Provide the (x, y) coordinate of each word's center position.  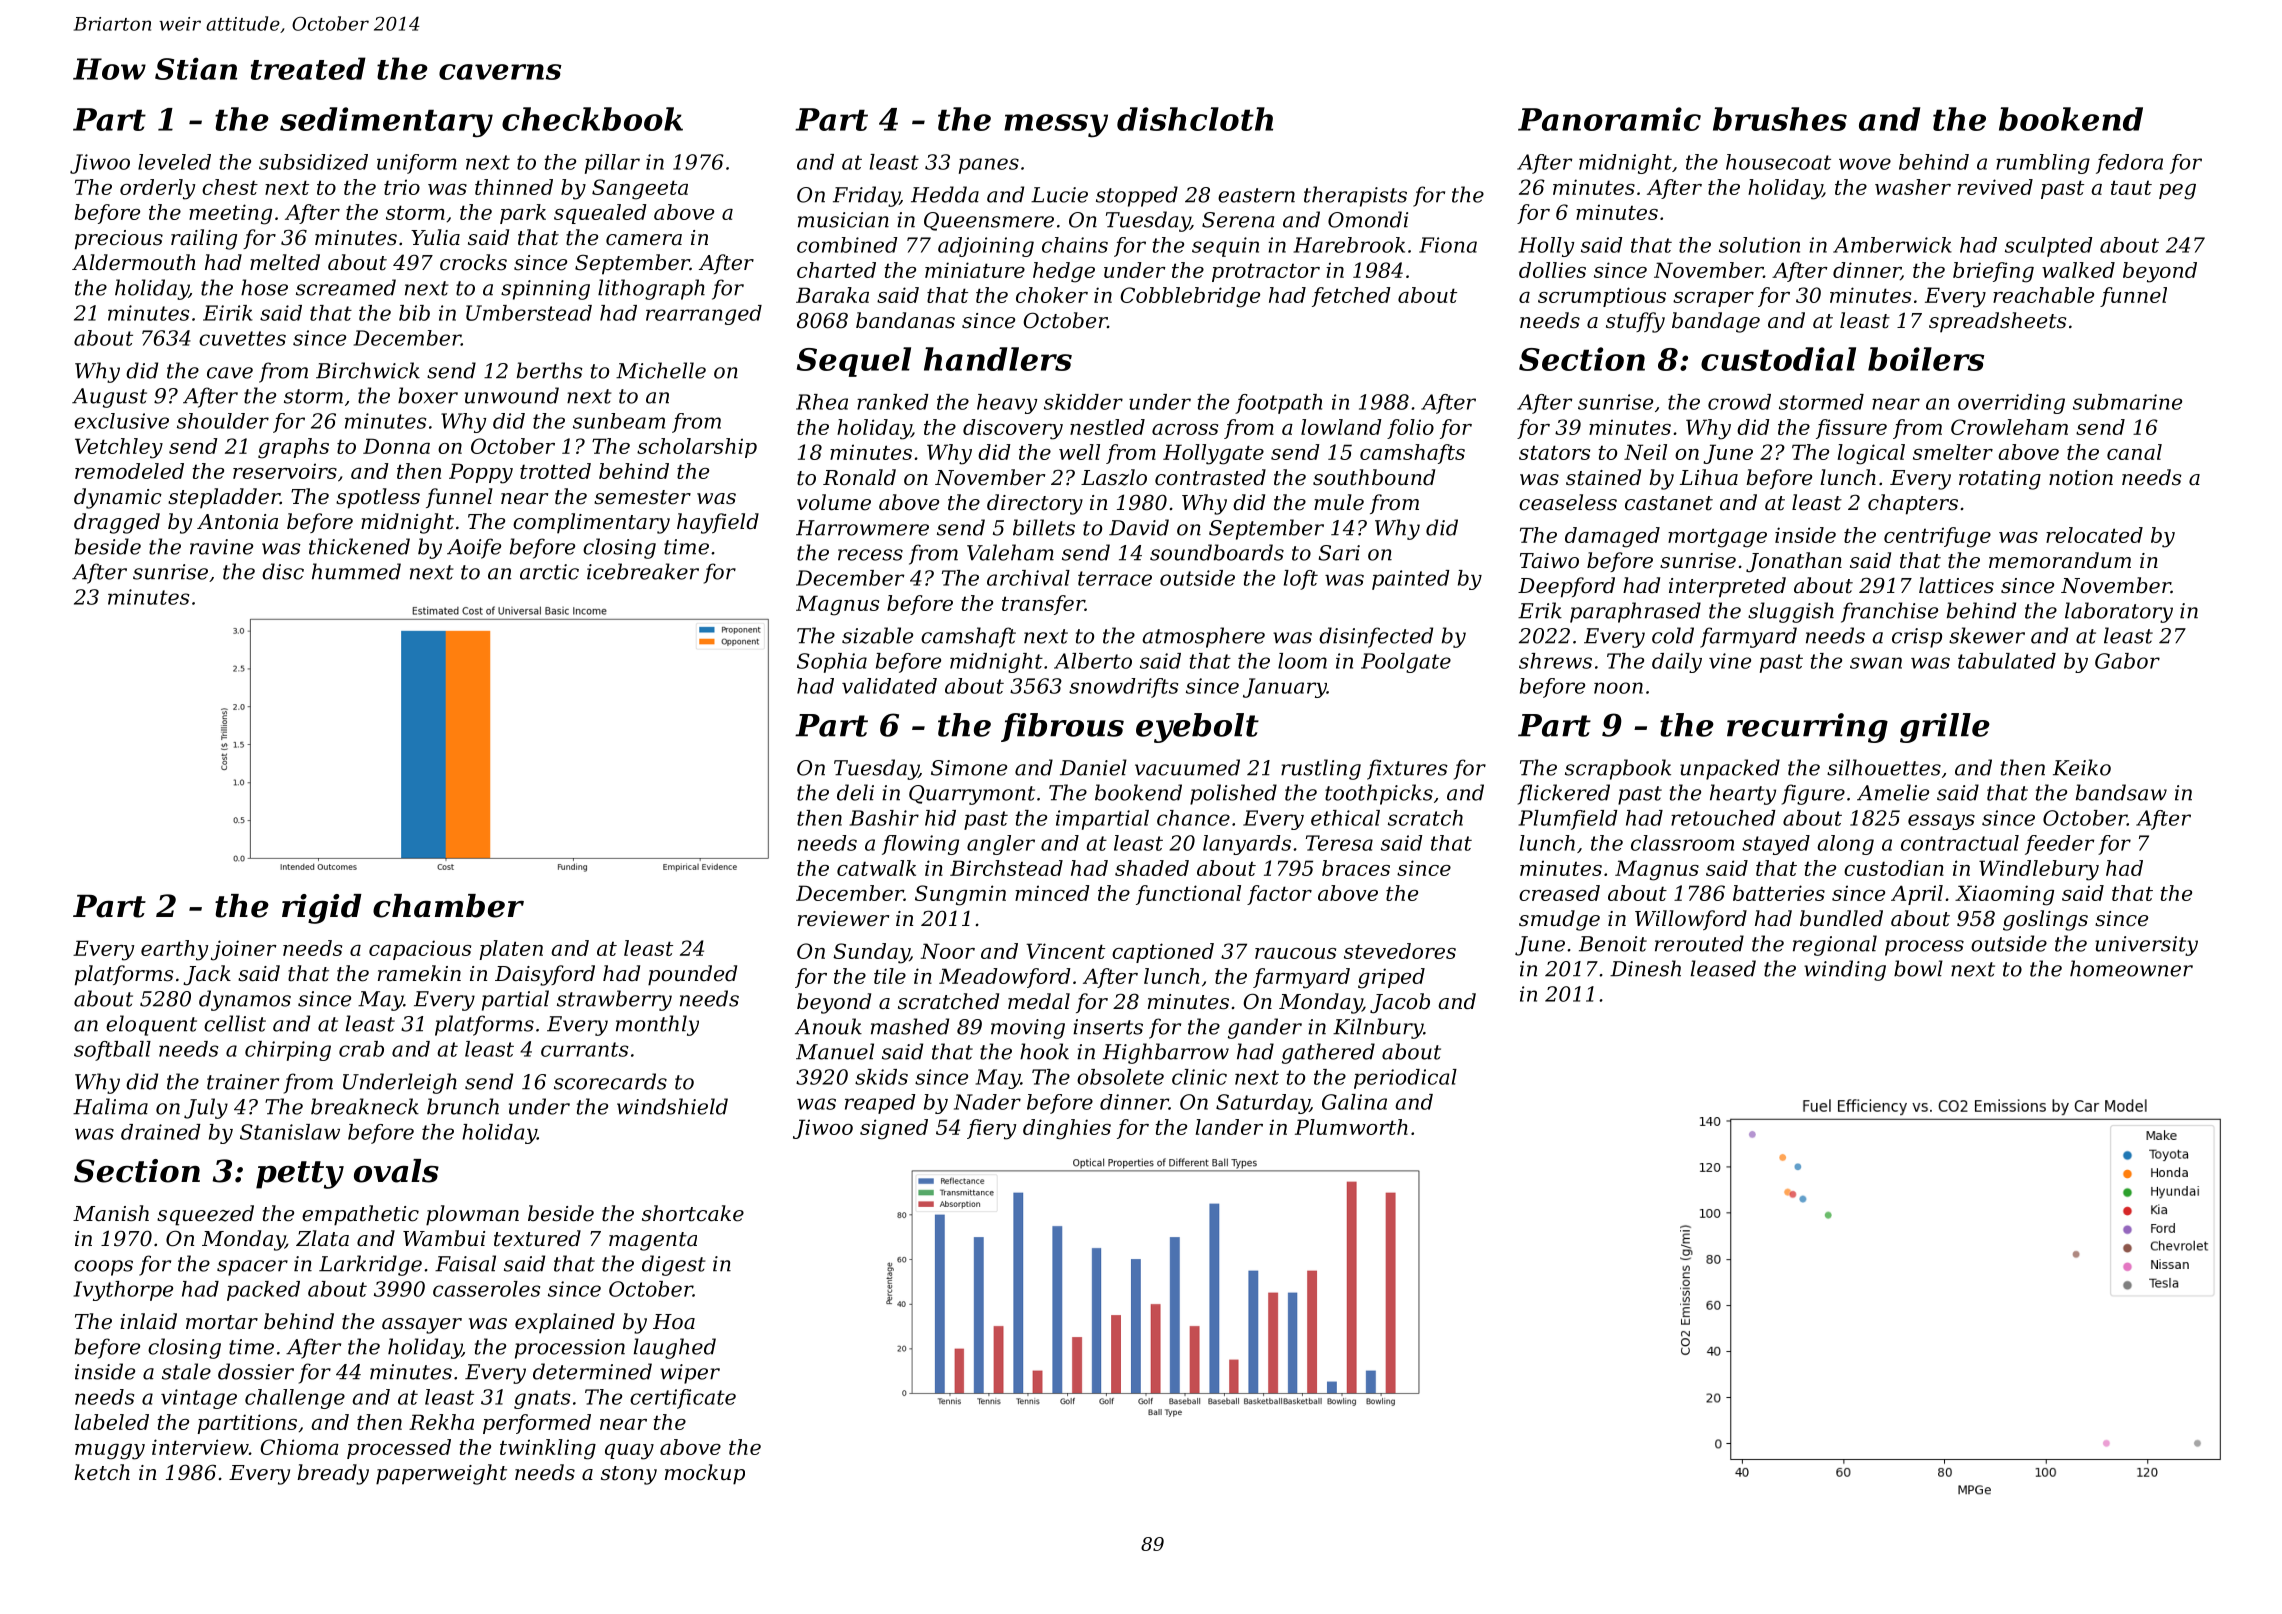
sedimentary (386, 122)
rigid (322, 909)
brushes (1780, 119)
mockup (705, 1474)
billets (1044, 527)
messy (1056, 126)
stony (629, 1475)
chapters (1913, 504)
